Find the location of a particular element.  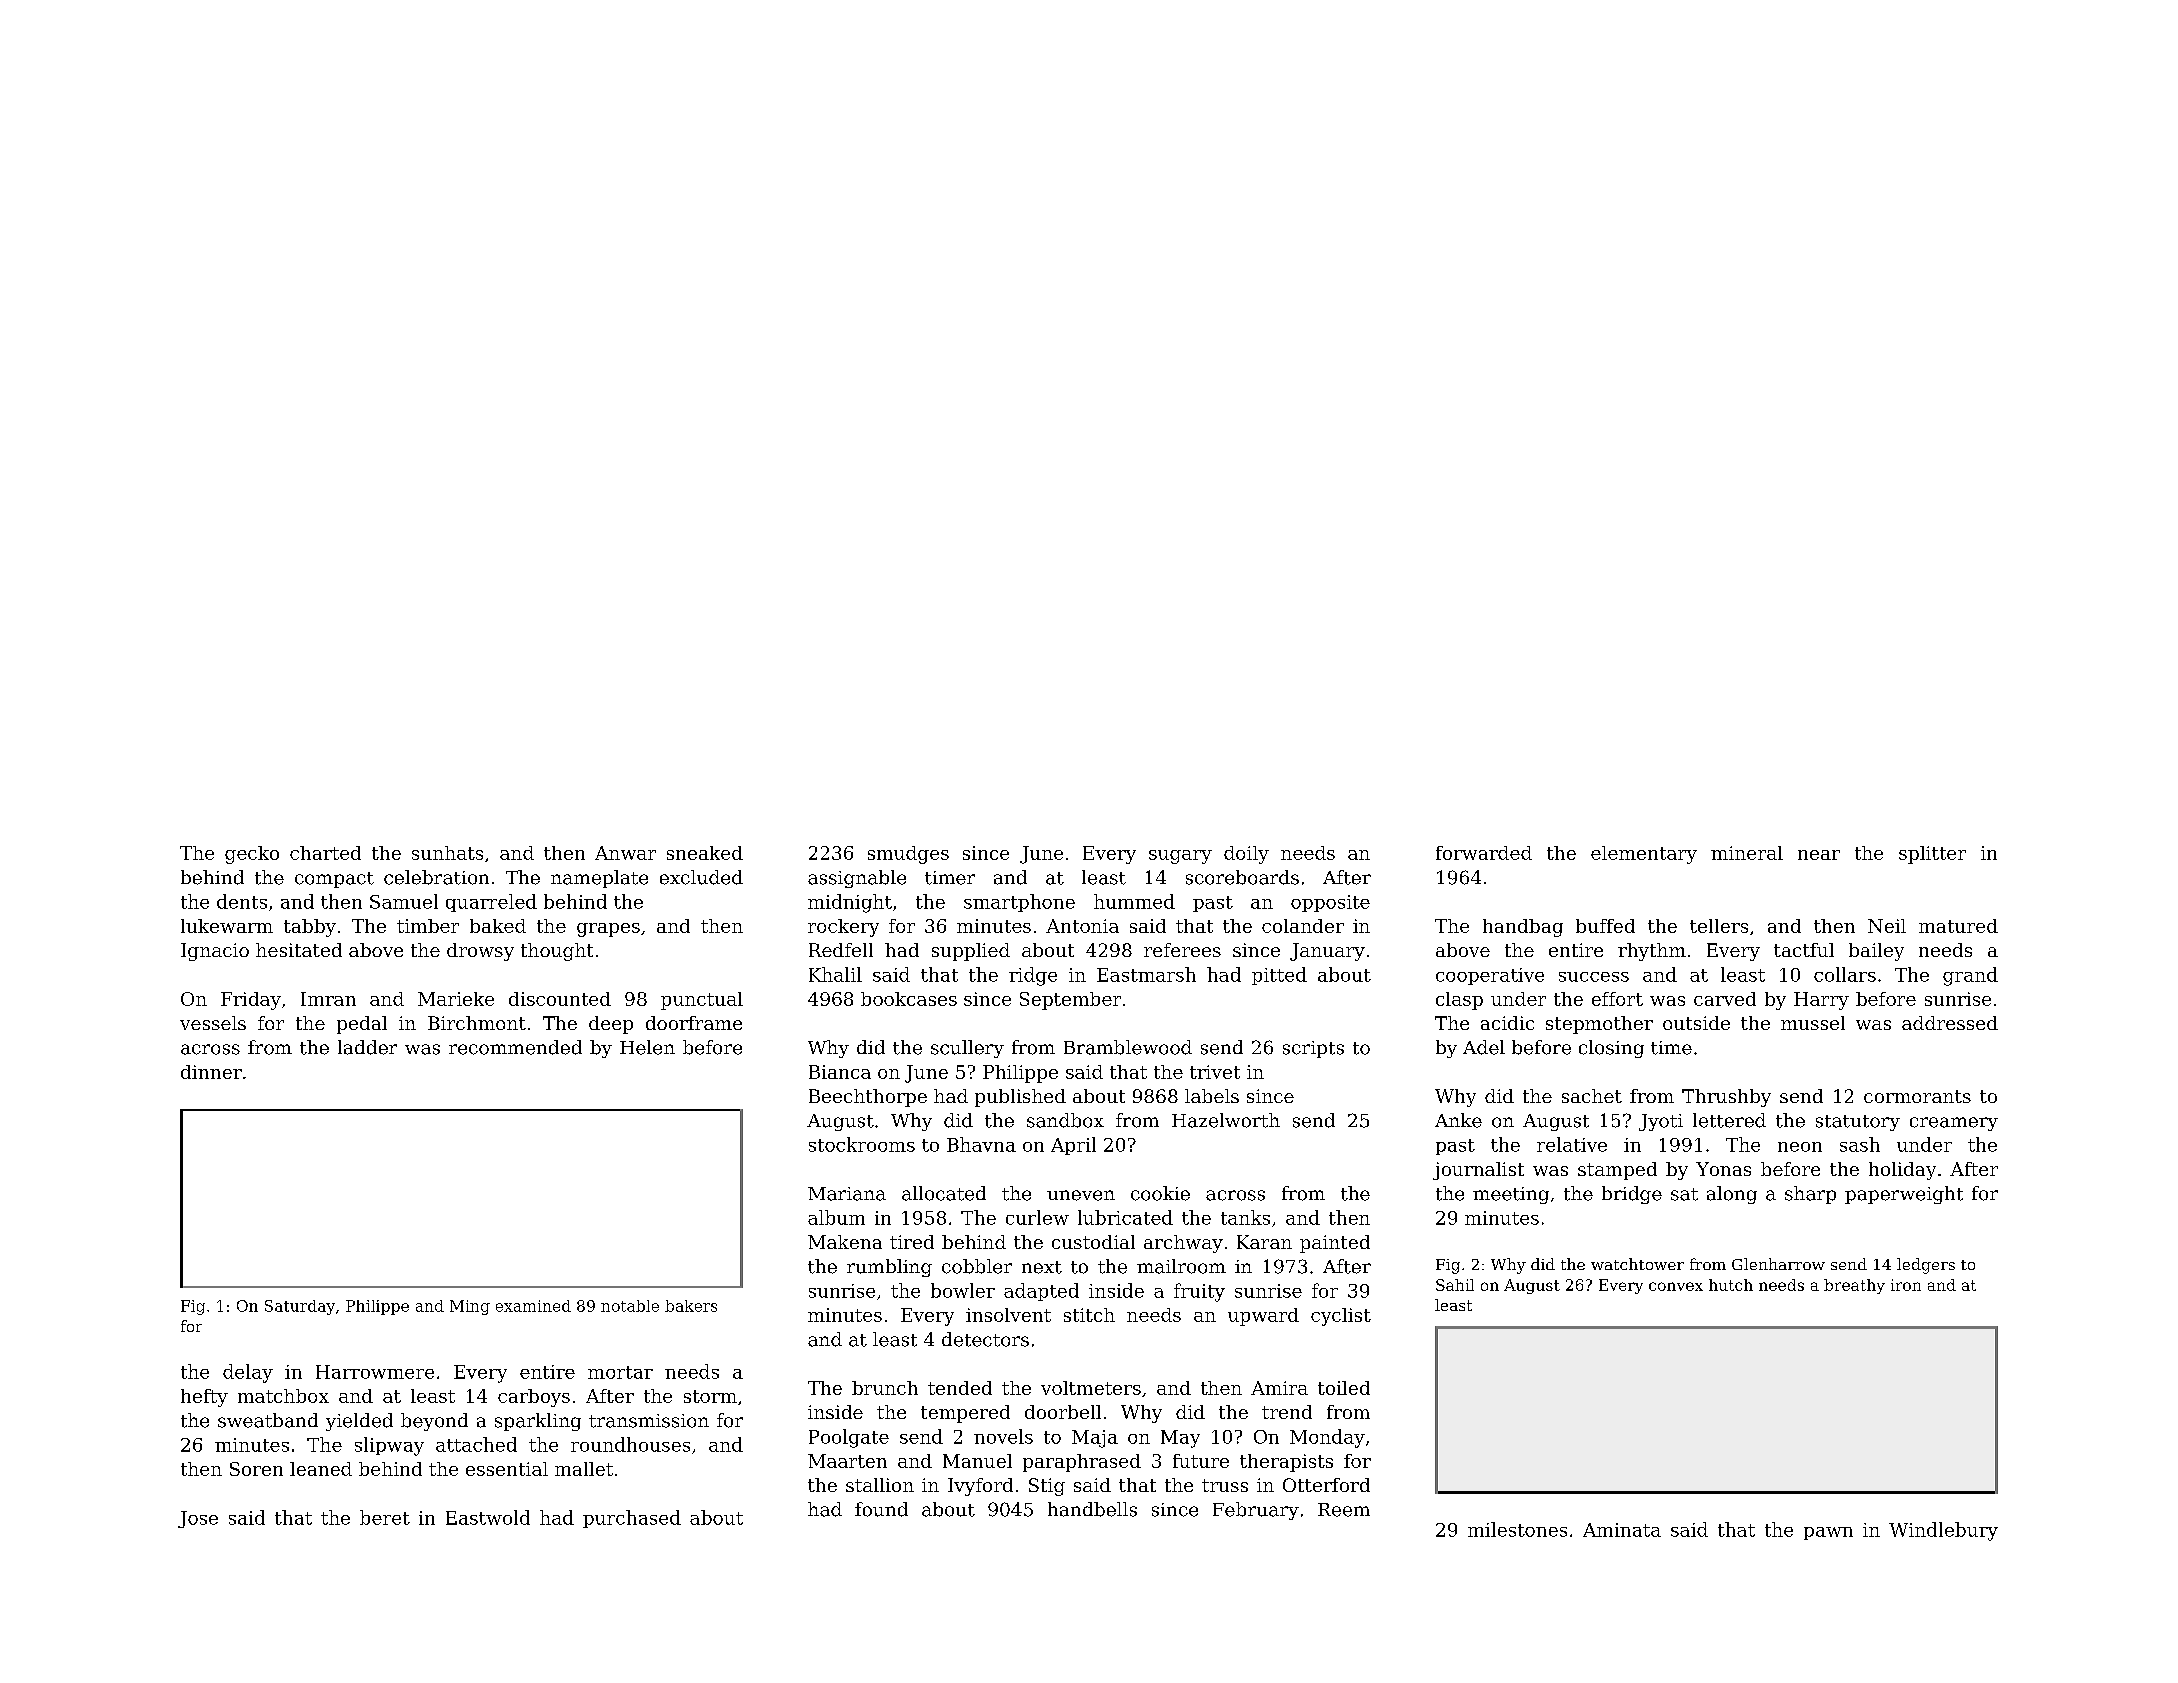

forwarded is located at coordinates (1484, 853).
